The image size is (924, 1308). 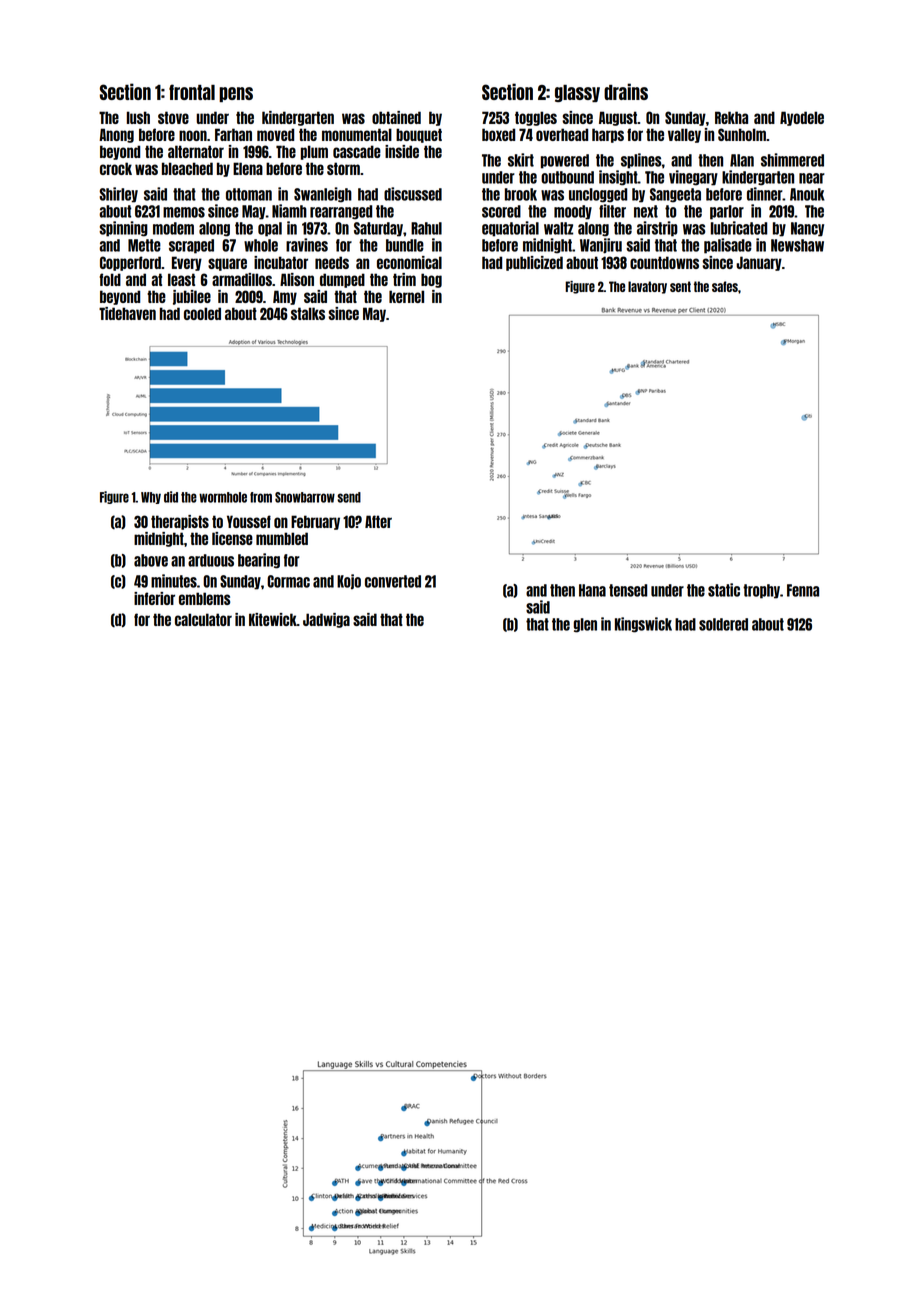 What do you see at coordinates (641, 161) in the page?
I see `splines` at bounding box center [641, 161].
